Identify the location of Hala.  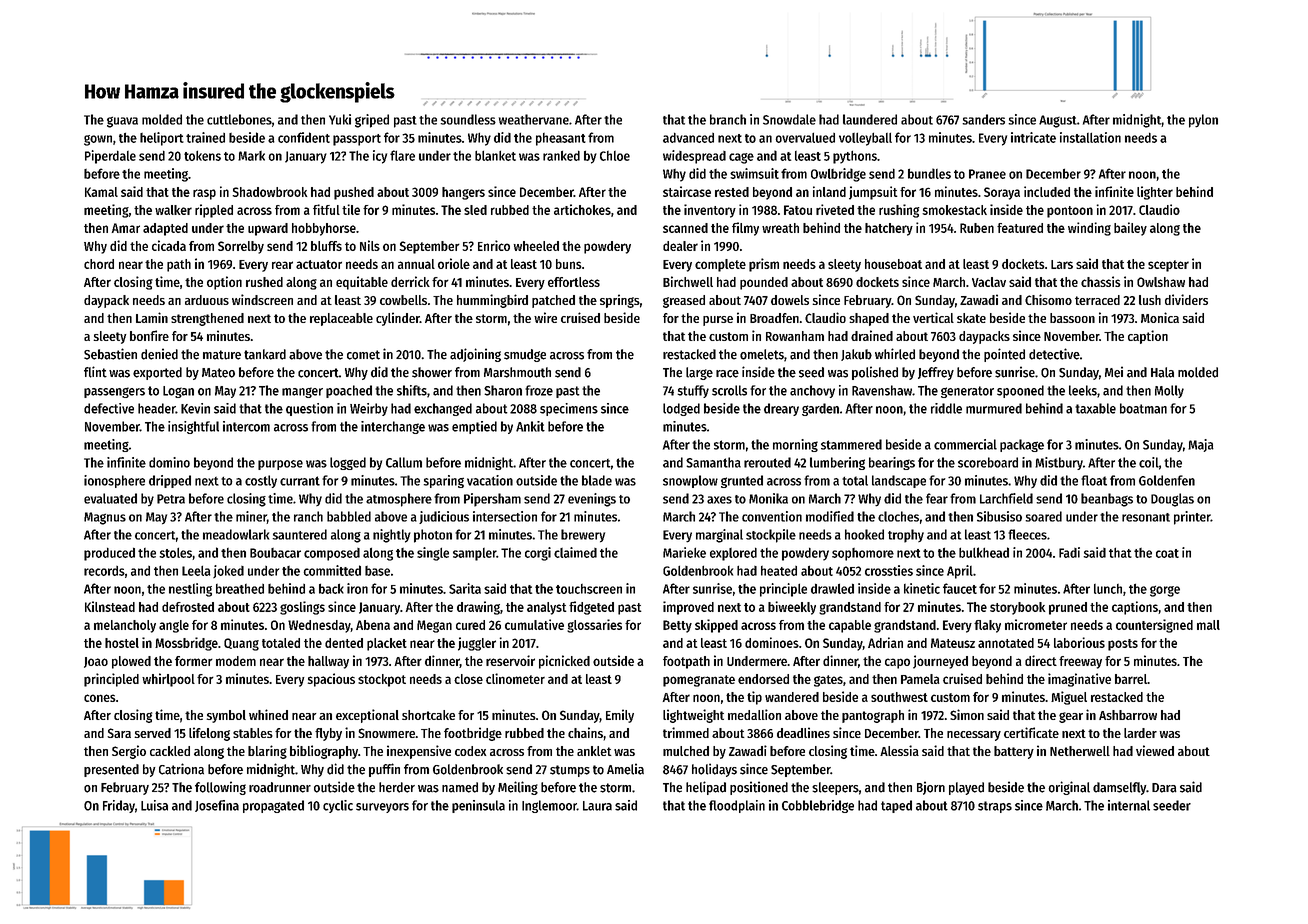
(1162, 372).
